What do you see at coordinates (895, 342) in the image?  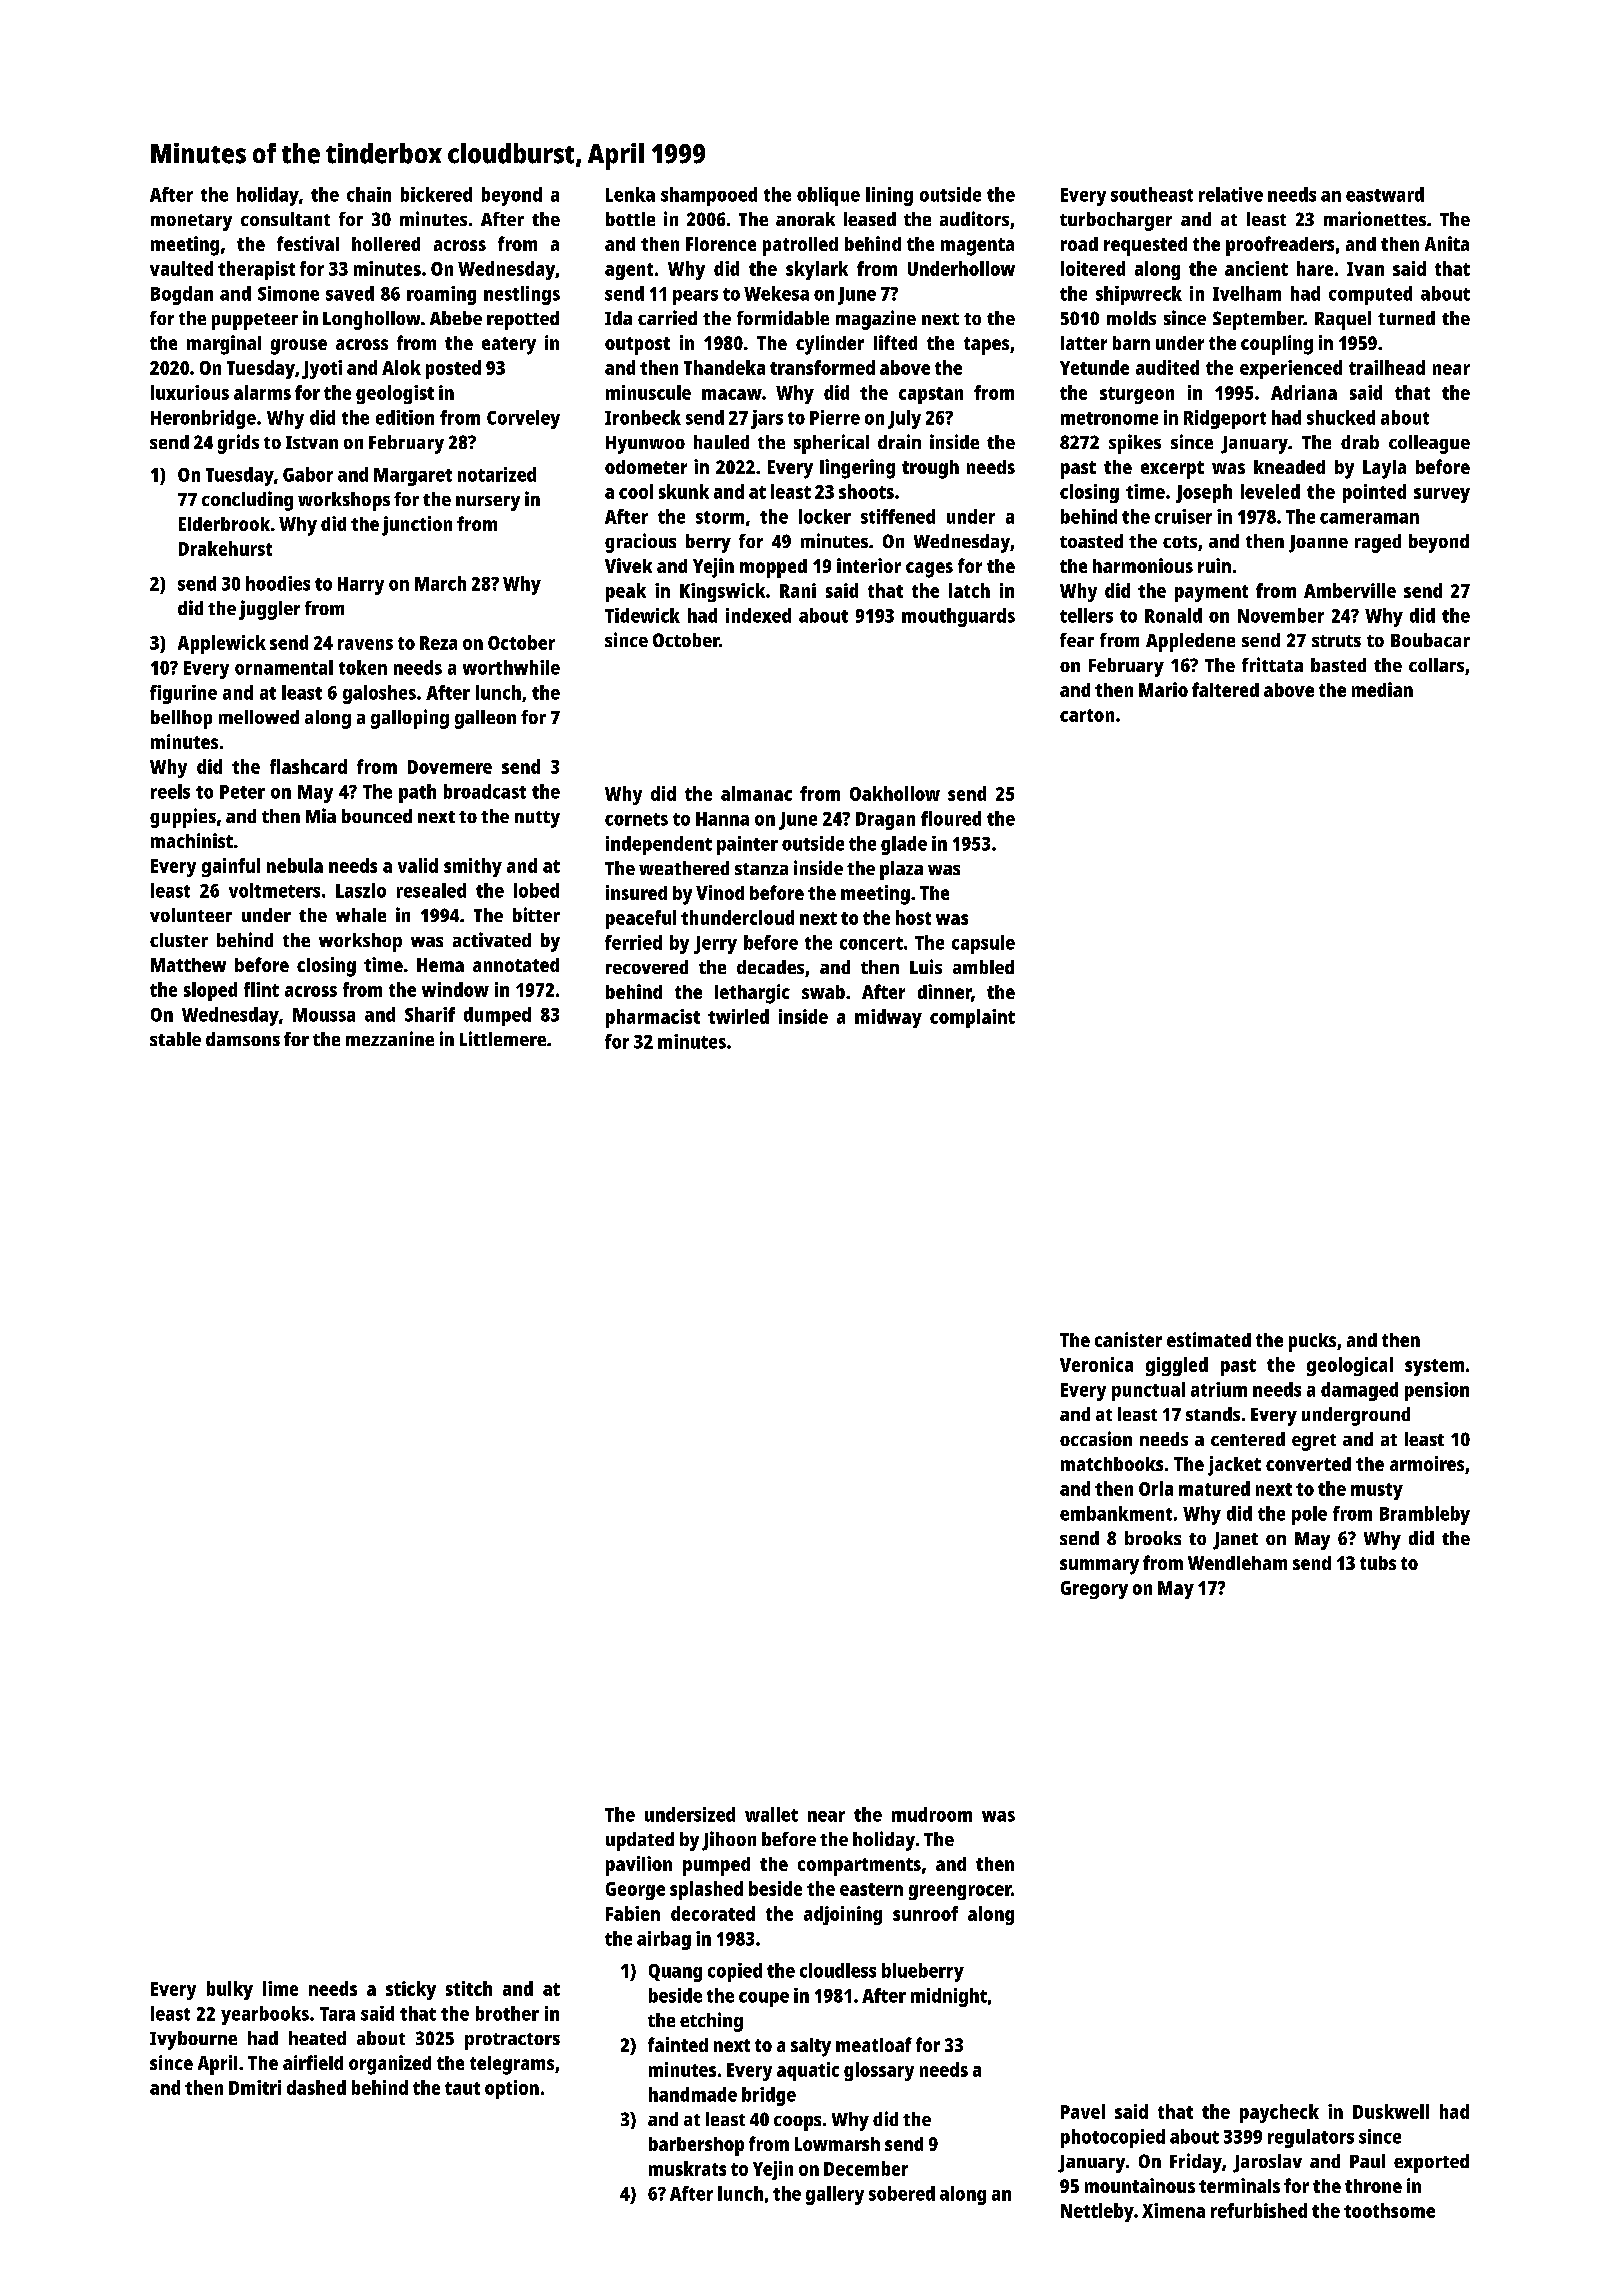 I see `lifted` at bounding box center [895, 342].
